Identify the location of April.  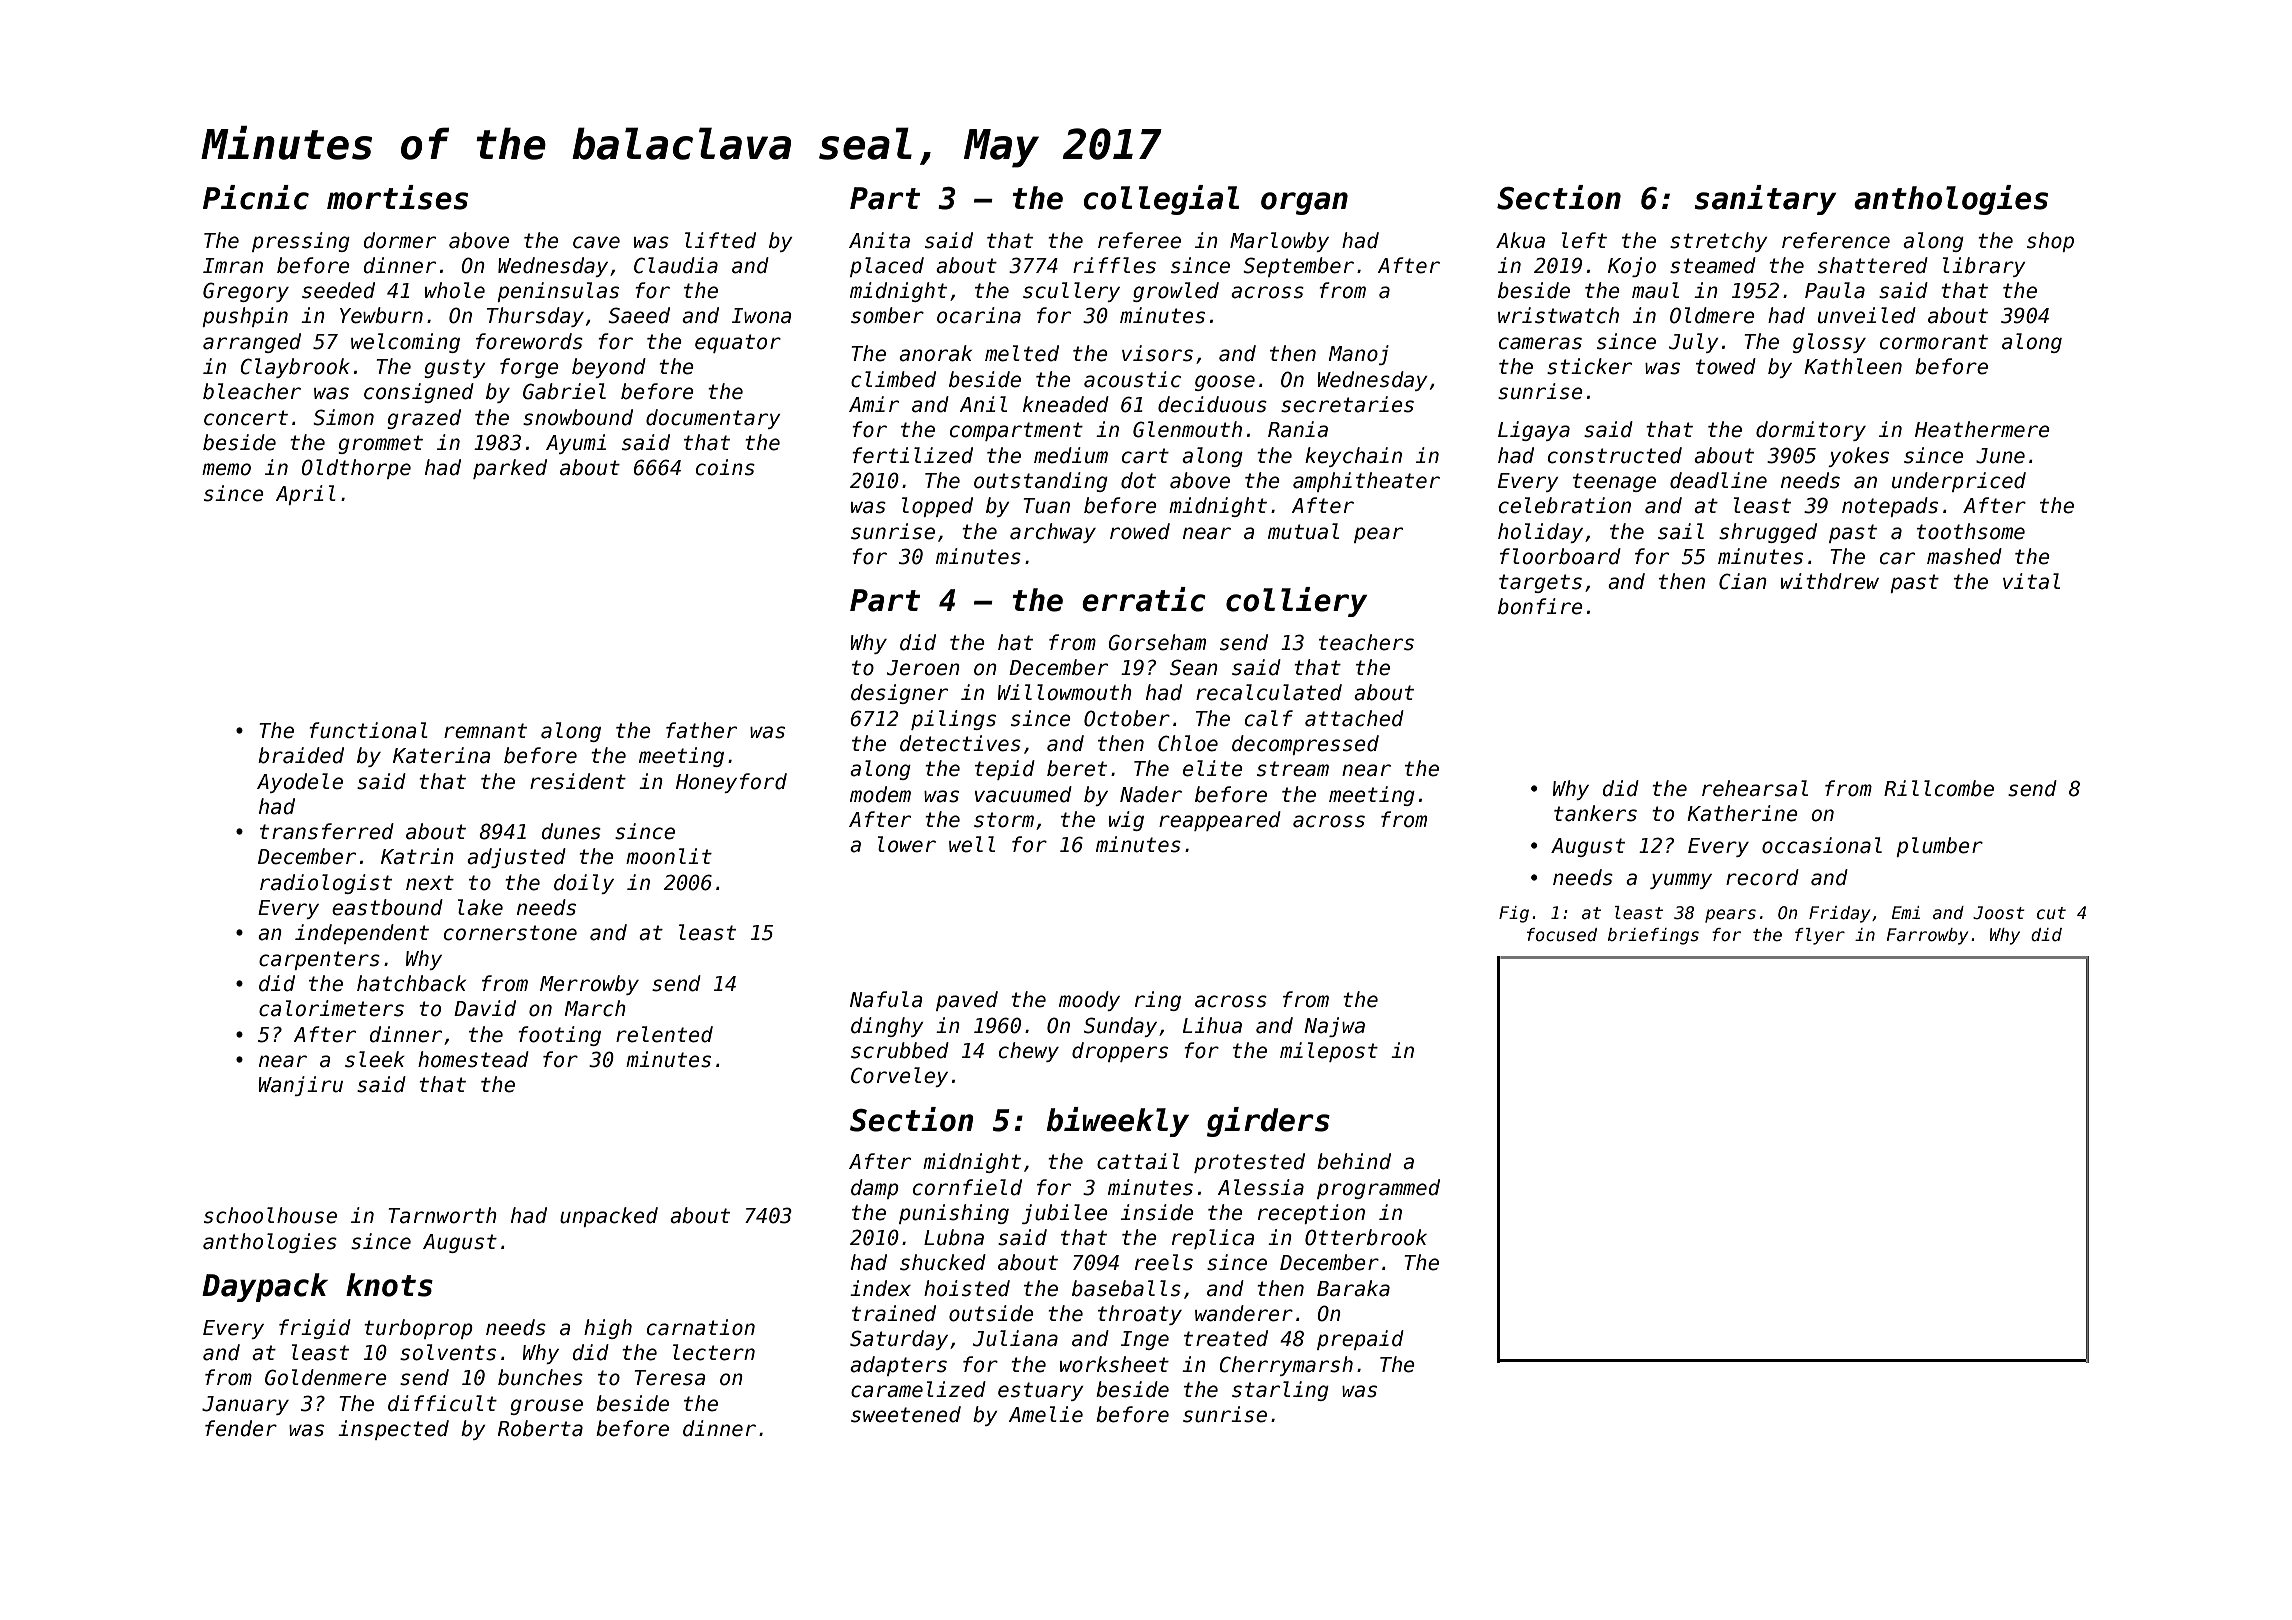
(306, 495).
